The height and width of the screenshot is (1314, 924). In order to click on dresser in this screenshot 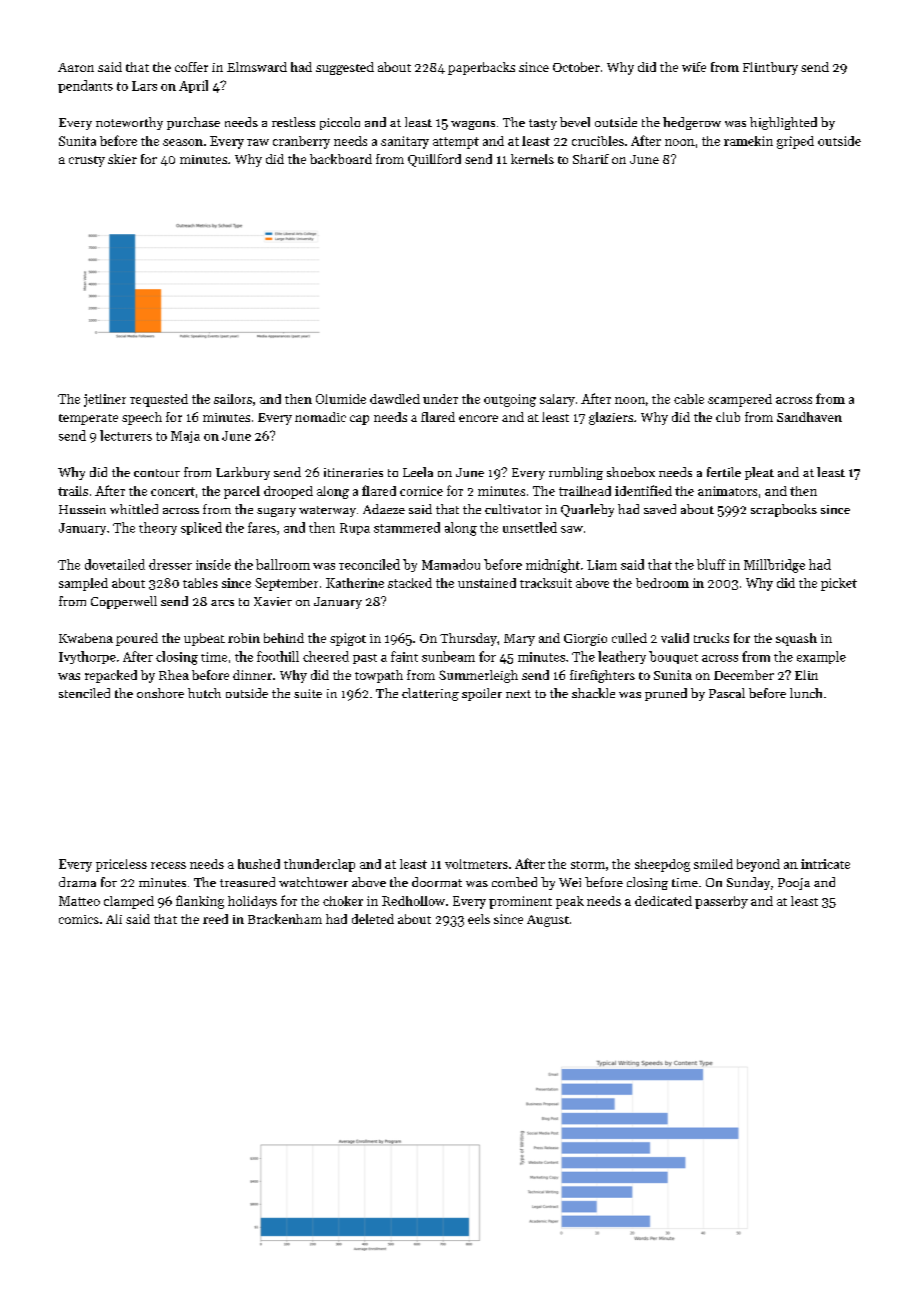, I will do `click(170, 564)`.
